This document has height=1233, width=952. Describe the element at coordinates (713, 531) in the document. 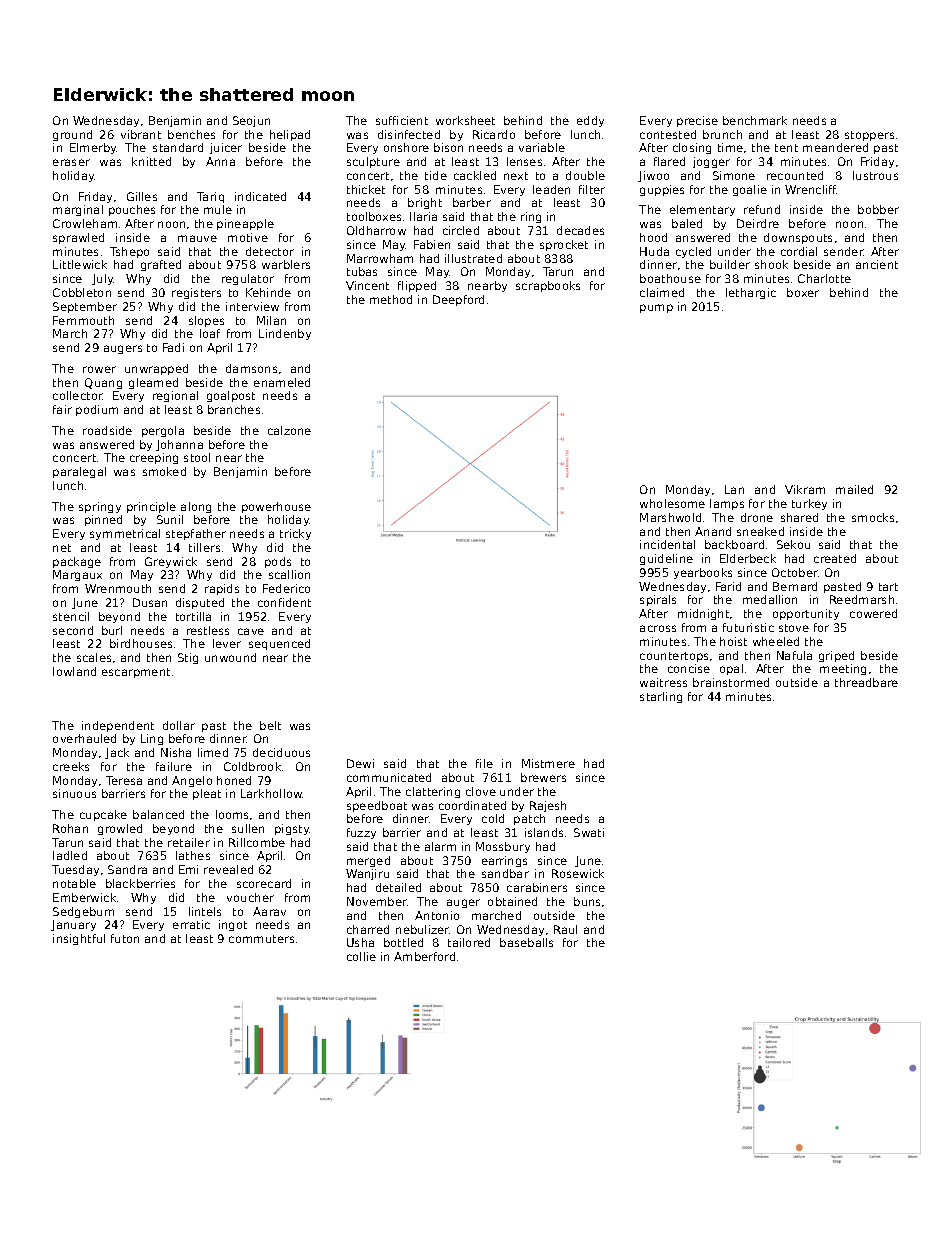

I see `Anand` at that location.
